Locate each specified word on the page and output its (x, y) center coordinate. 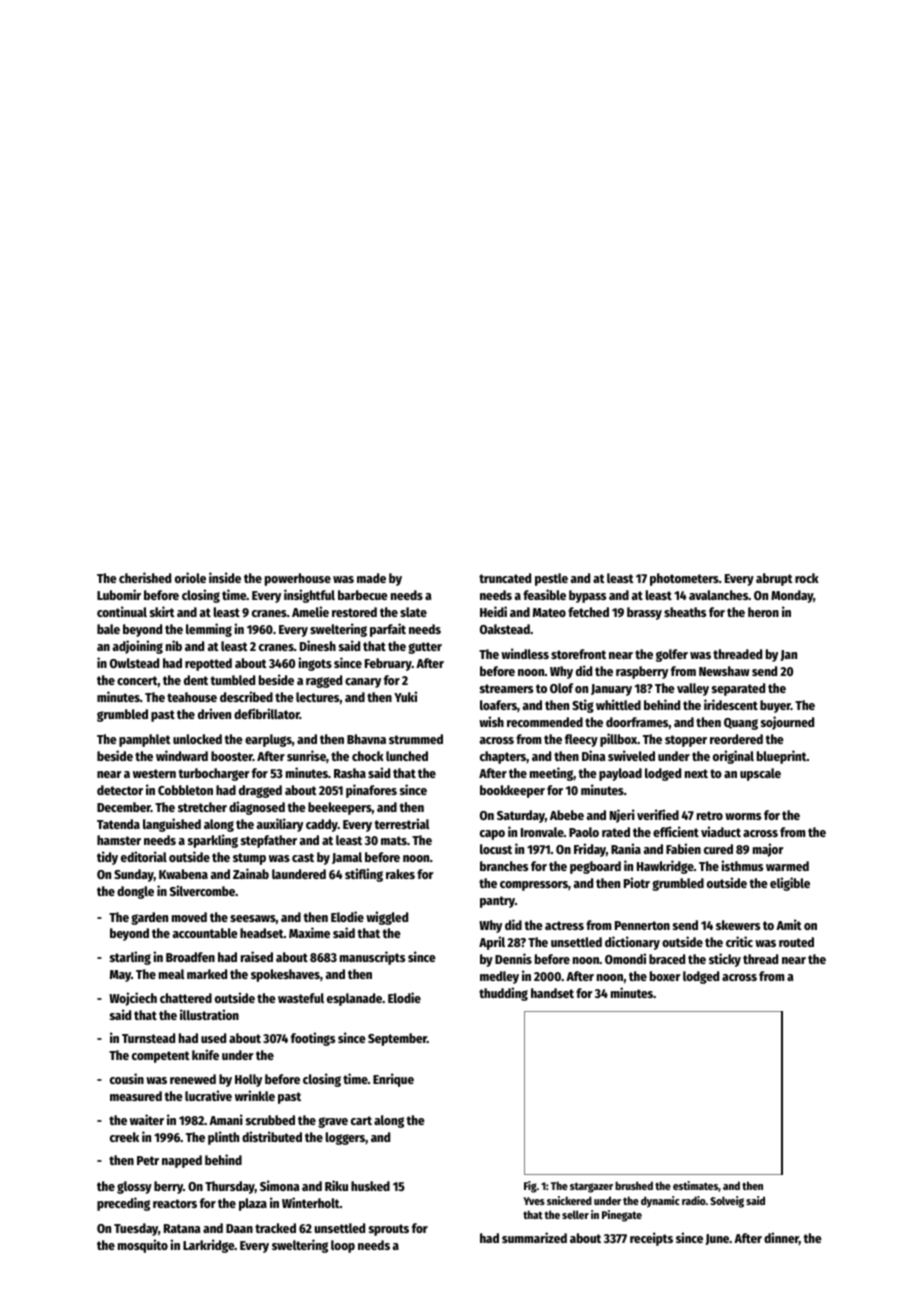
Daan (239, 1228)
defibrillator (267, 713)
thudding (503, 994)
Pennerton (642, 925)
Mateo (549, 612)
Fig (530, 1187)
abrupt (774, 579)
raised (257, 956)
